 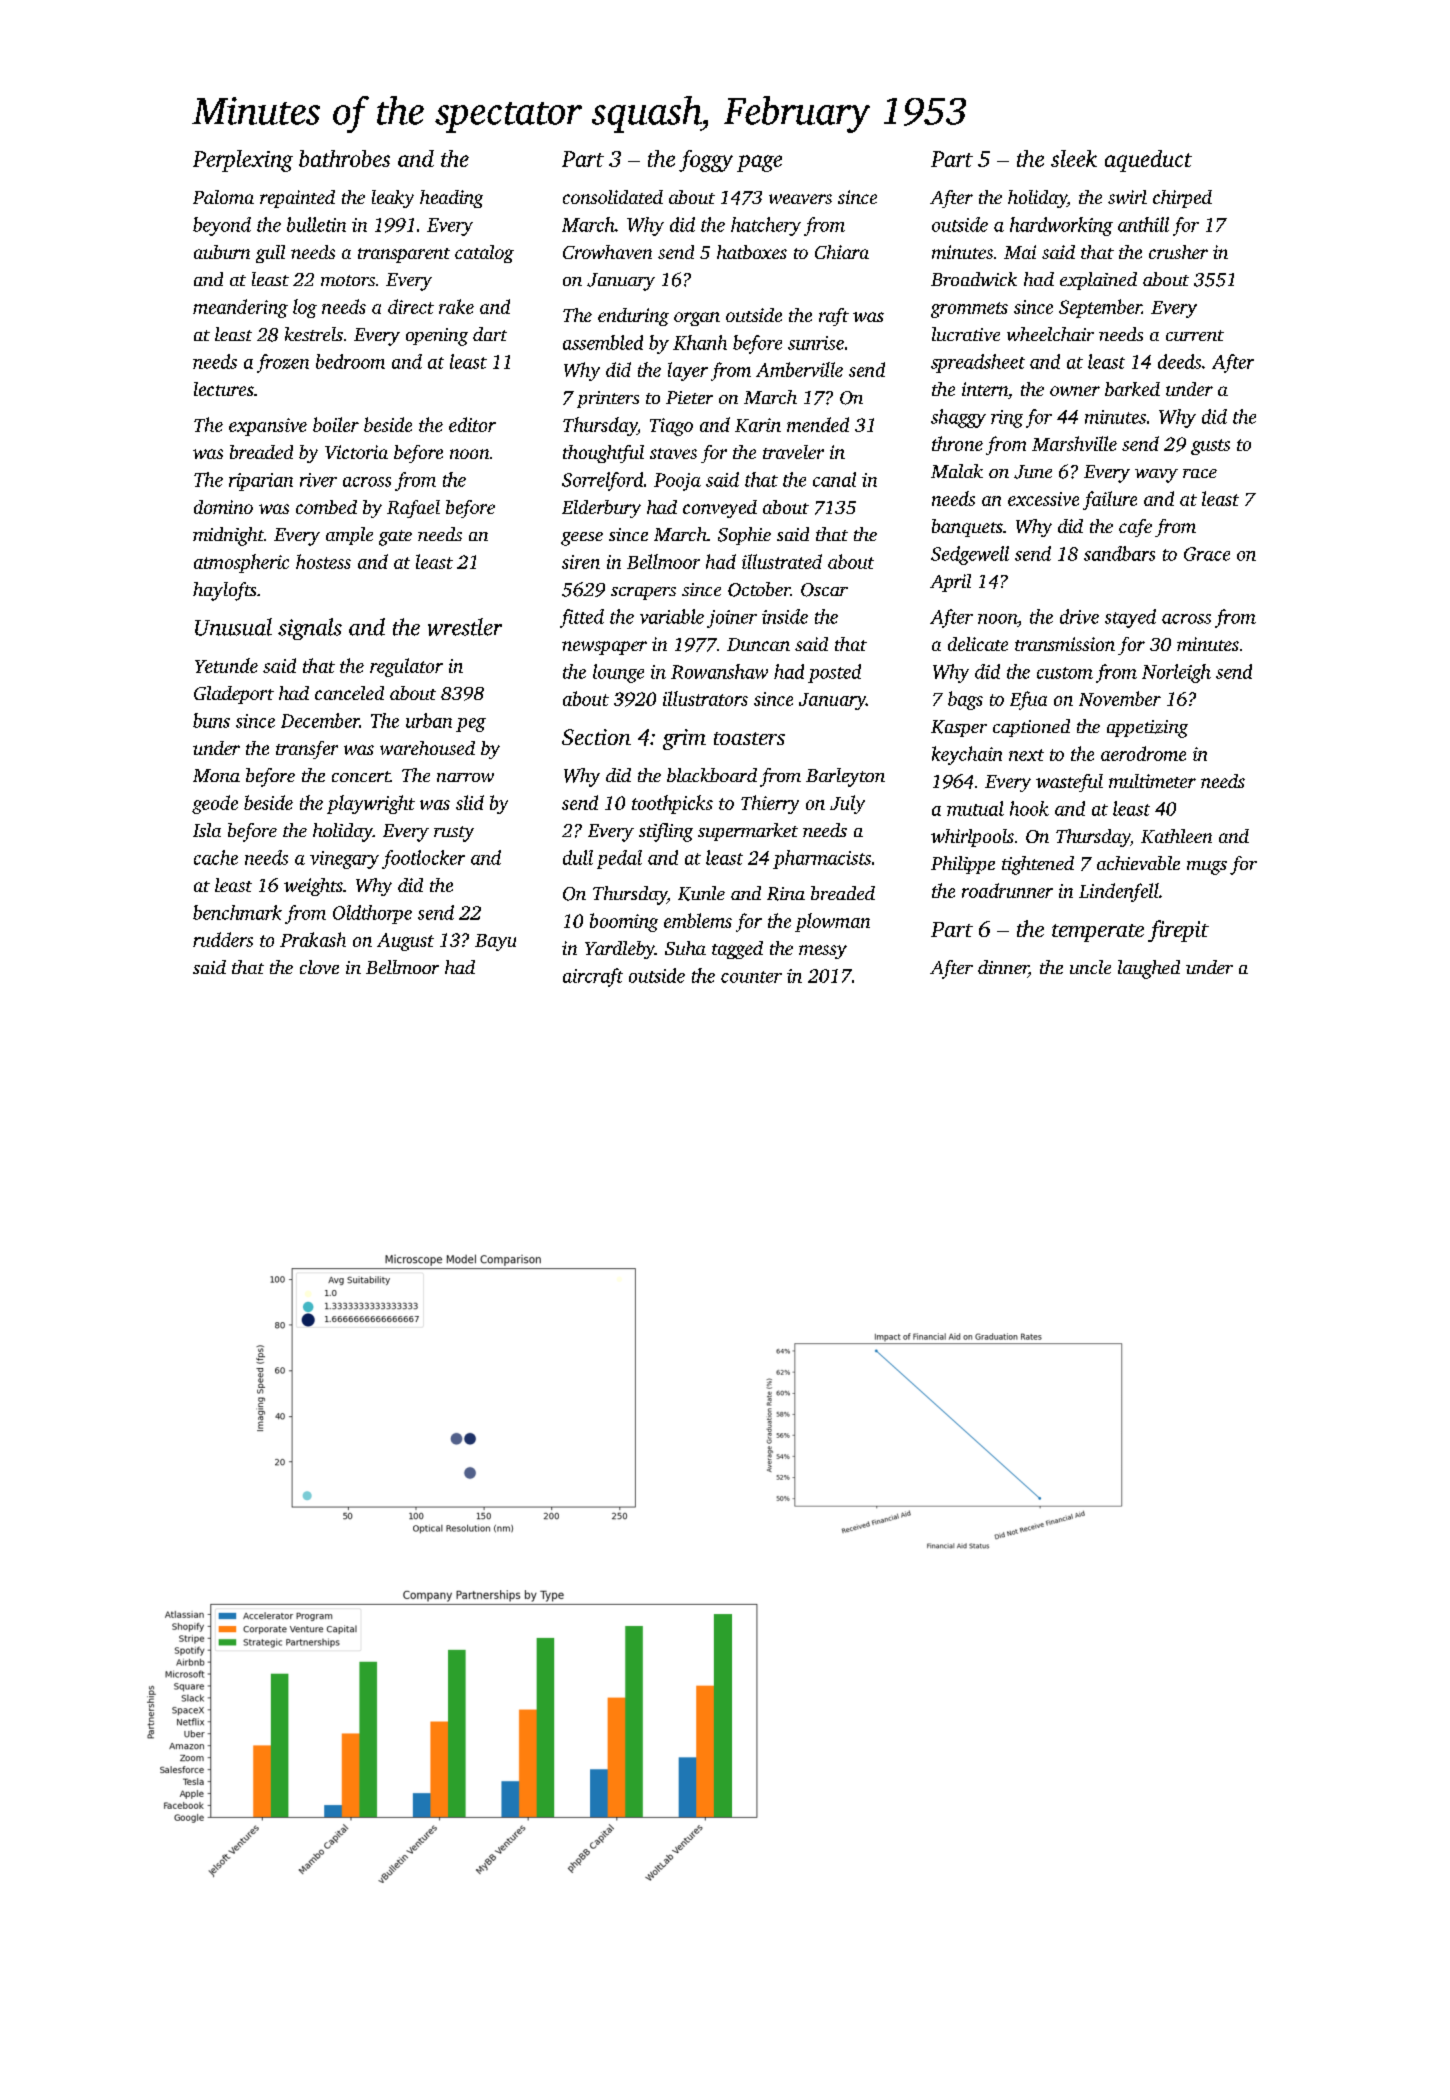 I want to click on footlocker, so click(x=423, y=859).
